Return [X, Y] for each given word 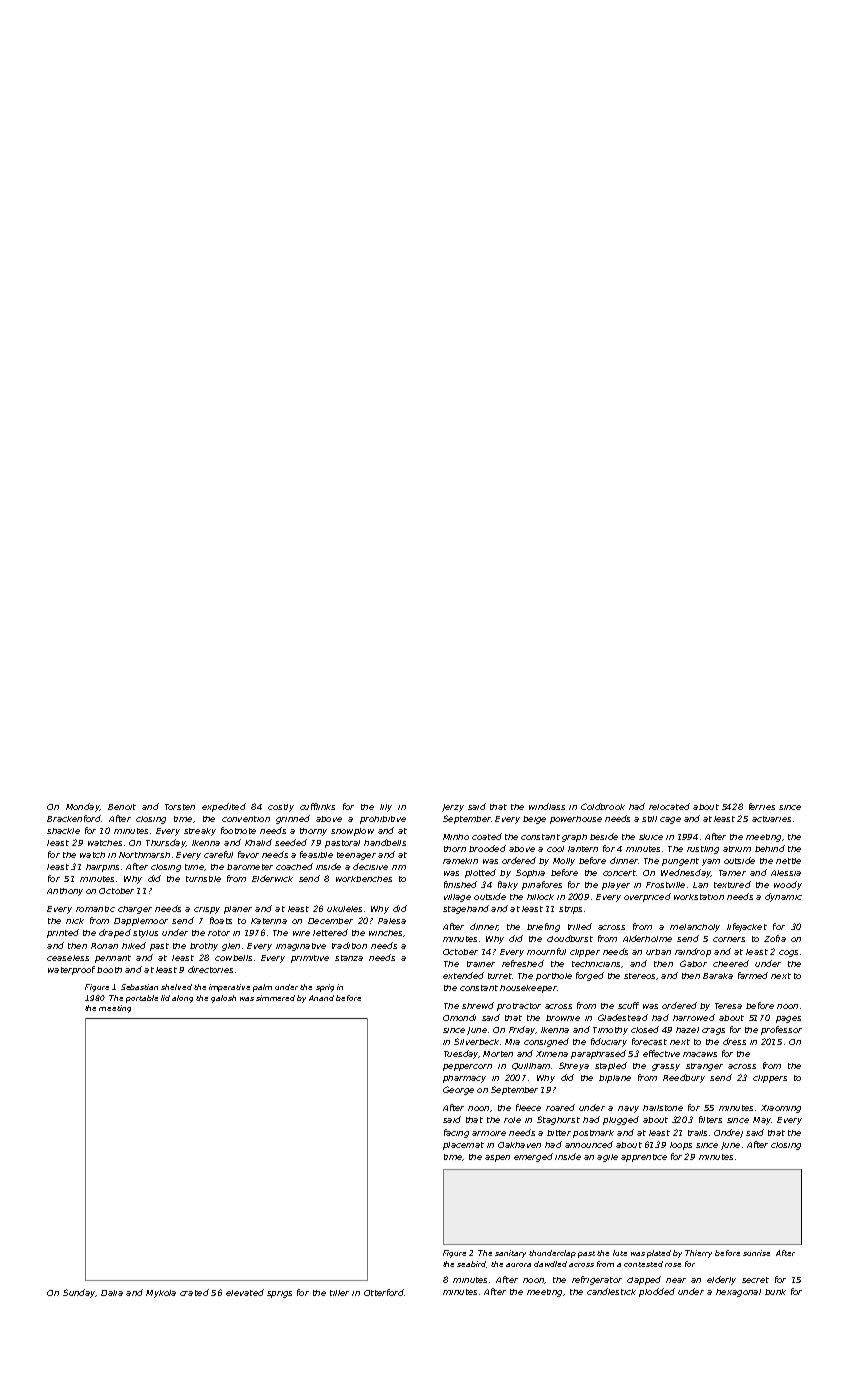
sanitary [510, 1254]
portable [142, 999]
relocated [669, 806]
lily [386, 808]
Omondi [459, 1017]
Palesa [392, 921]
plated [659, 1254]
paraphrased [598, 1054]
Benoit [122, 807]
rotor [219, 933]
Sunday [79, 1293]
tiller [339, 1293]
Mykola [161, 1294]
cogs [788, 953]
